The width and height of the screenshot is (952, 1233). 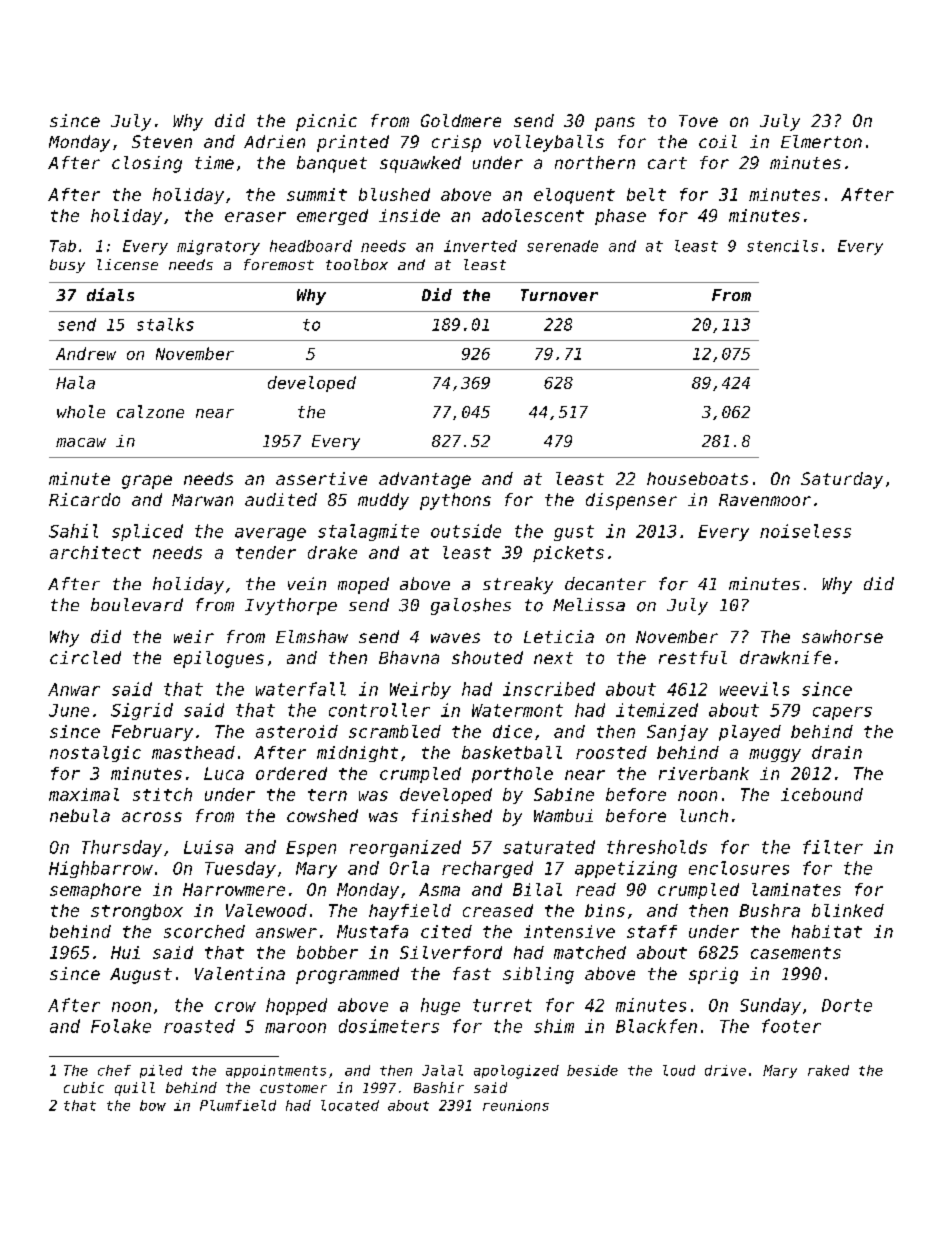 I want to click on blushed, so click(x=394, y=194).
